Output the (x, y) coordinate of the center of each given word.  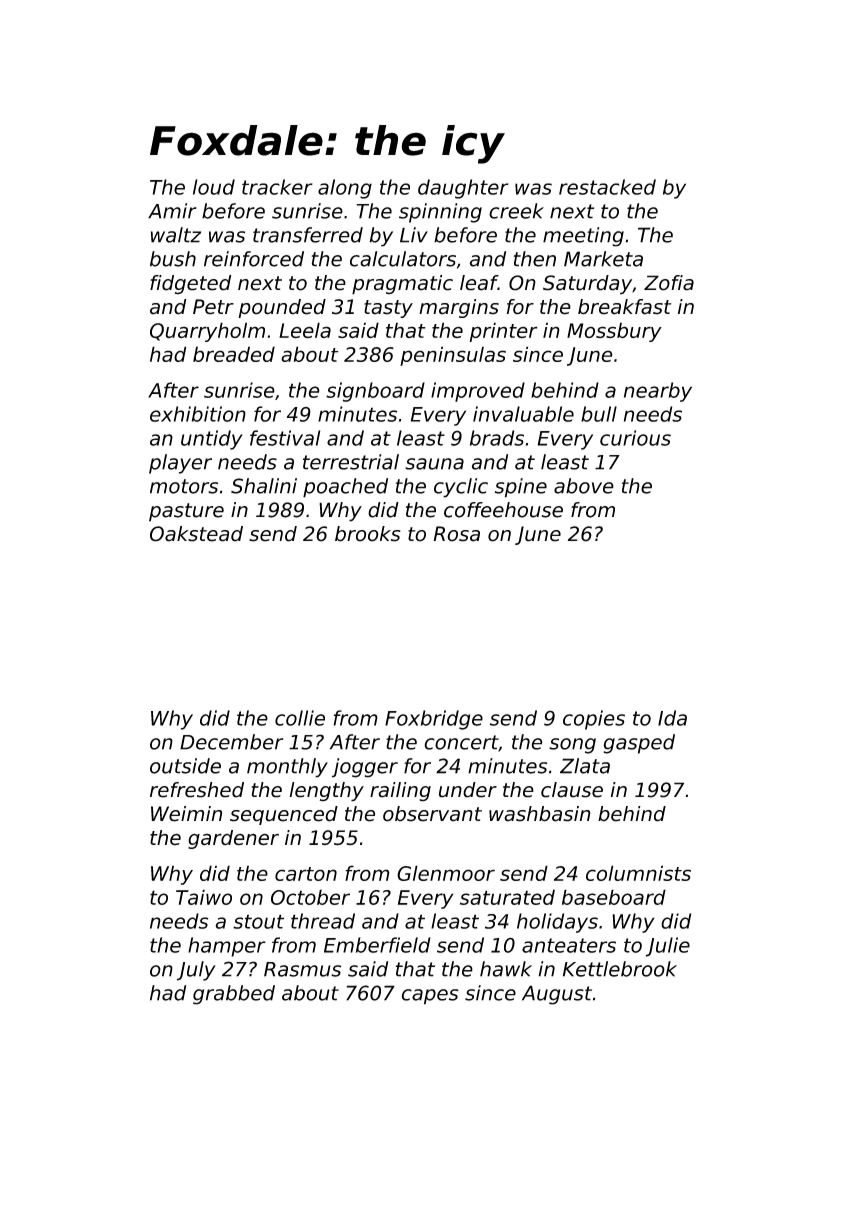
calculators (403, 259)
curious (635, 438)
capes (430, 997)
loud (214, 187)
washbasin (540, 814)
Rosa (456, 534)
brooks (368, 534)
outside (185, 766)
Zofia (669, 283)
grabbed (234, 995)
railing (400, 792)
